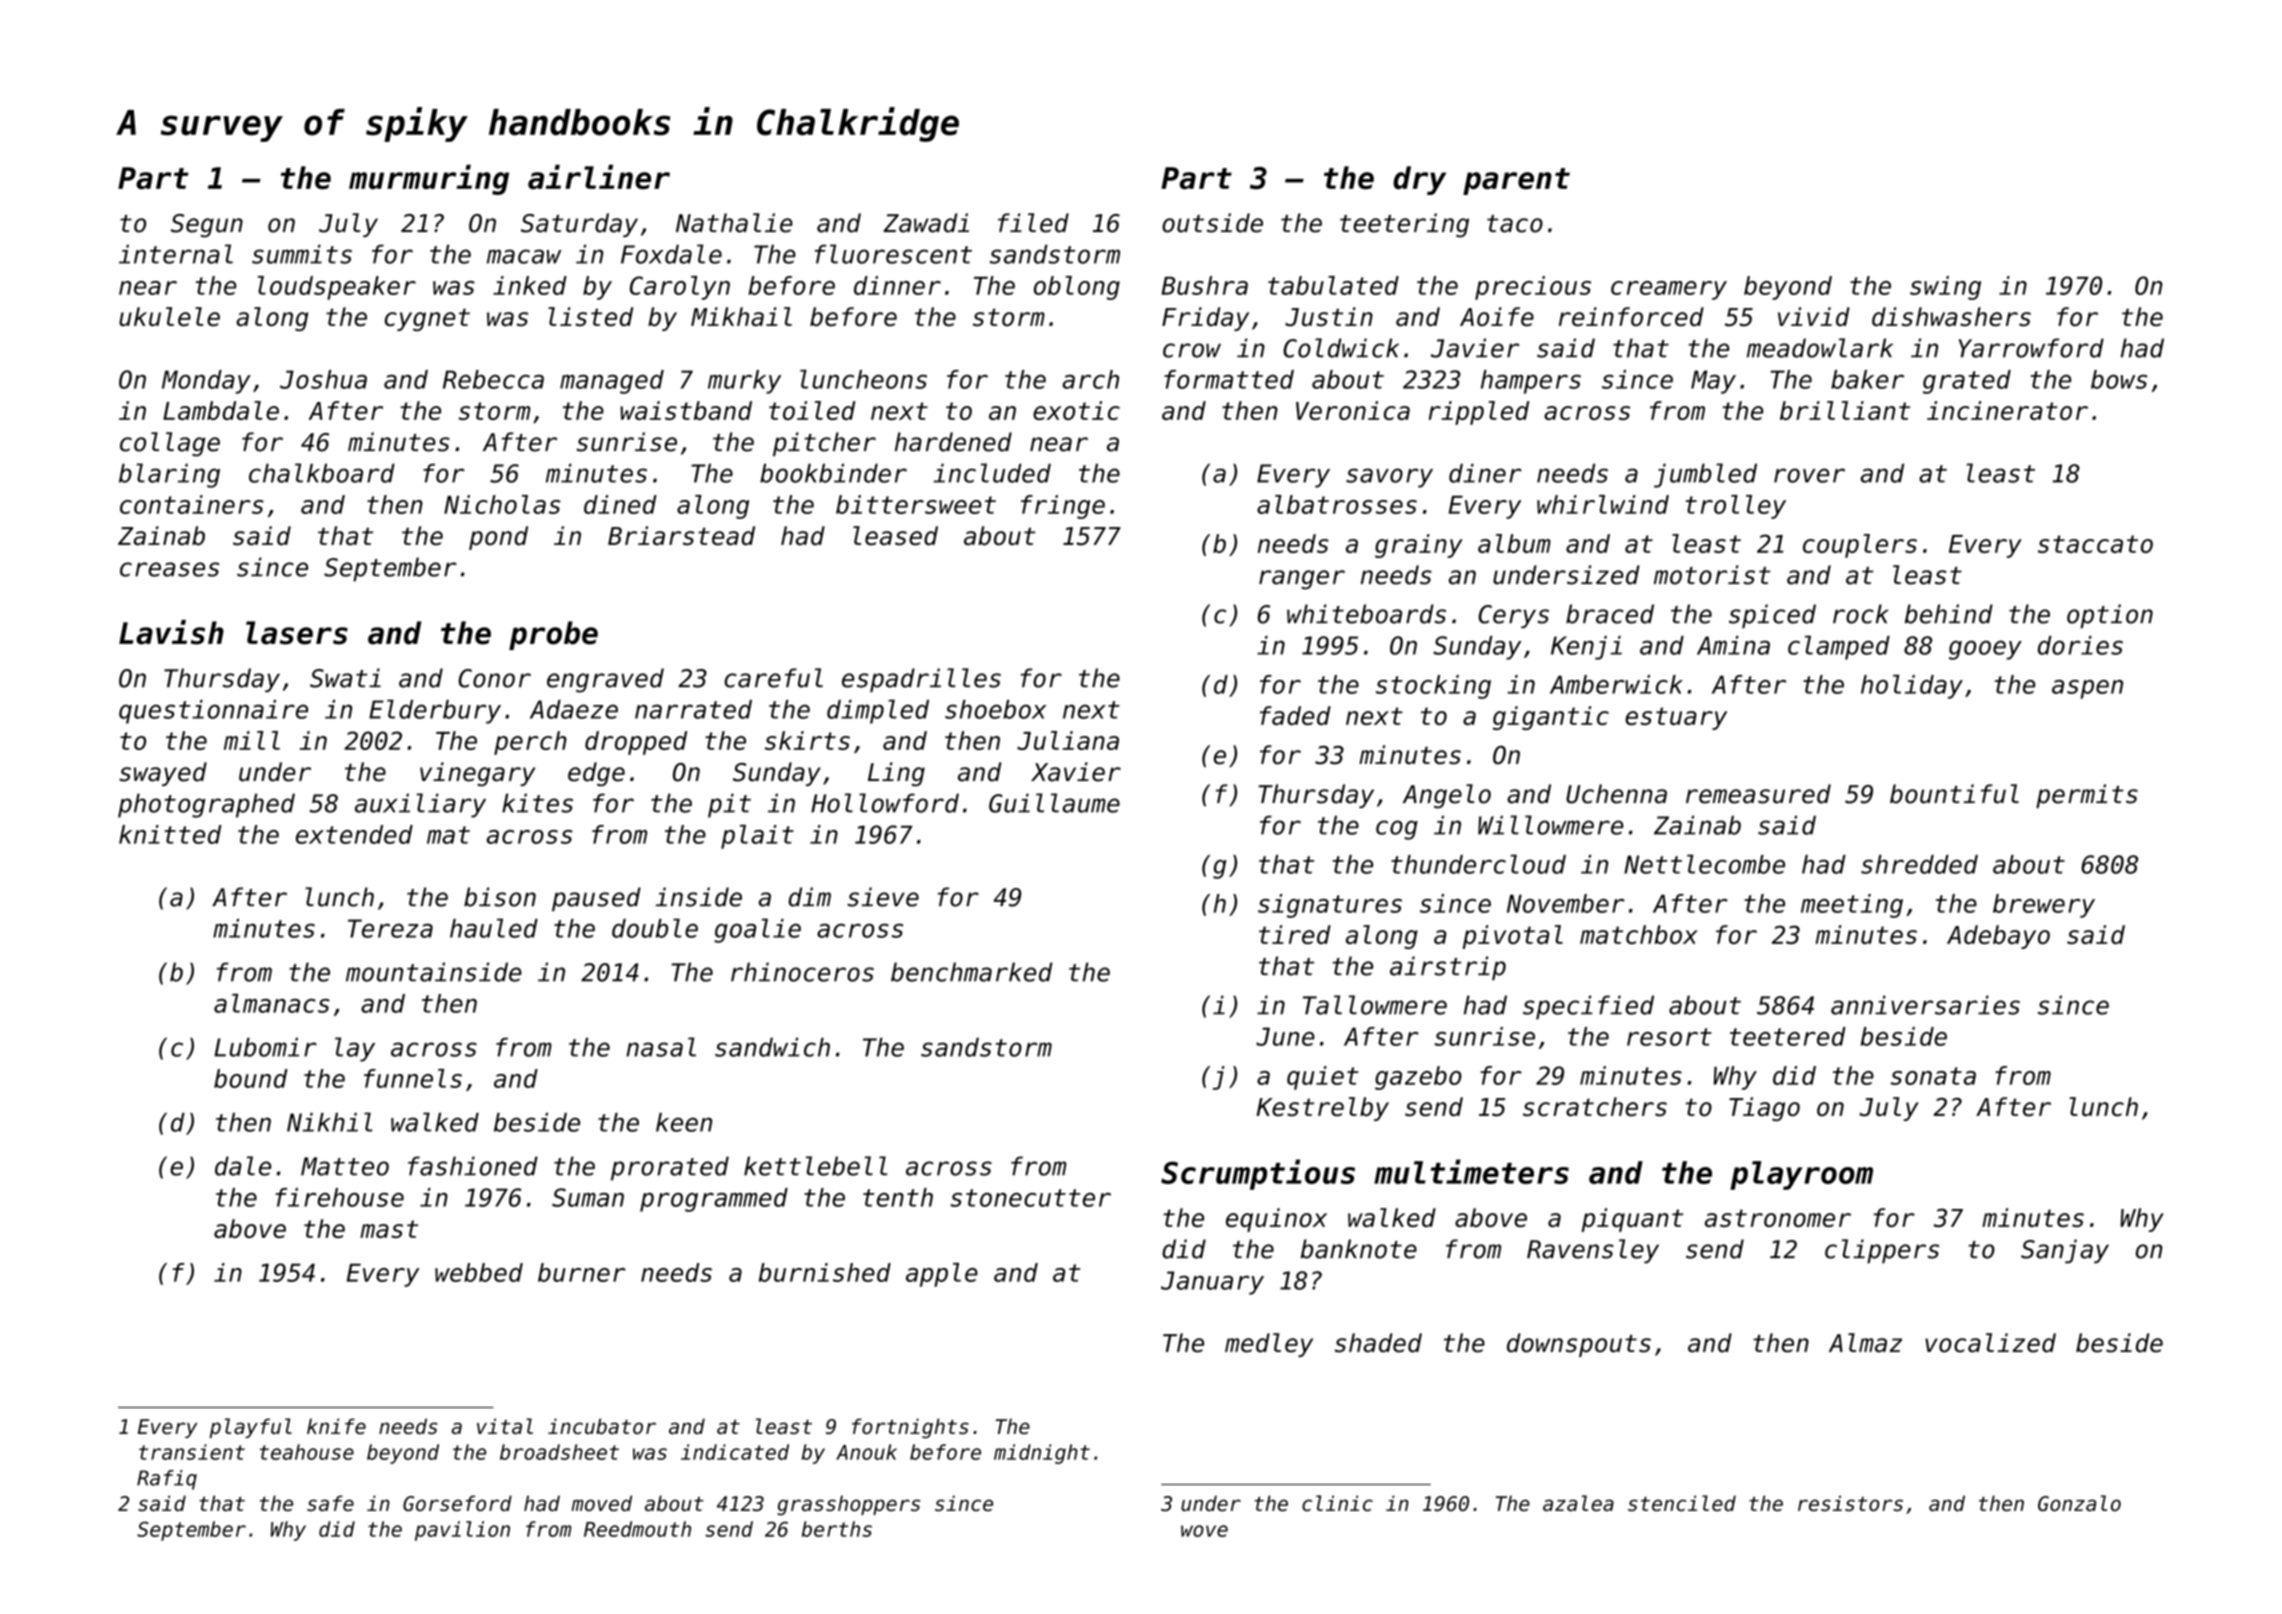 This image has width=2282, height=1614. Describe the element at coordinates (1063, 507) in the image. I see `fringe` at that location.
